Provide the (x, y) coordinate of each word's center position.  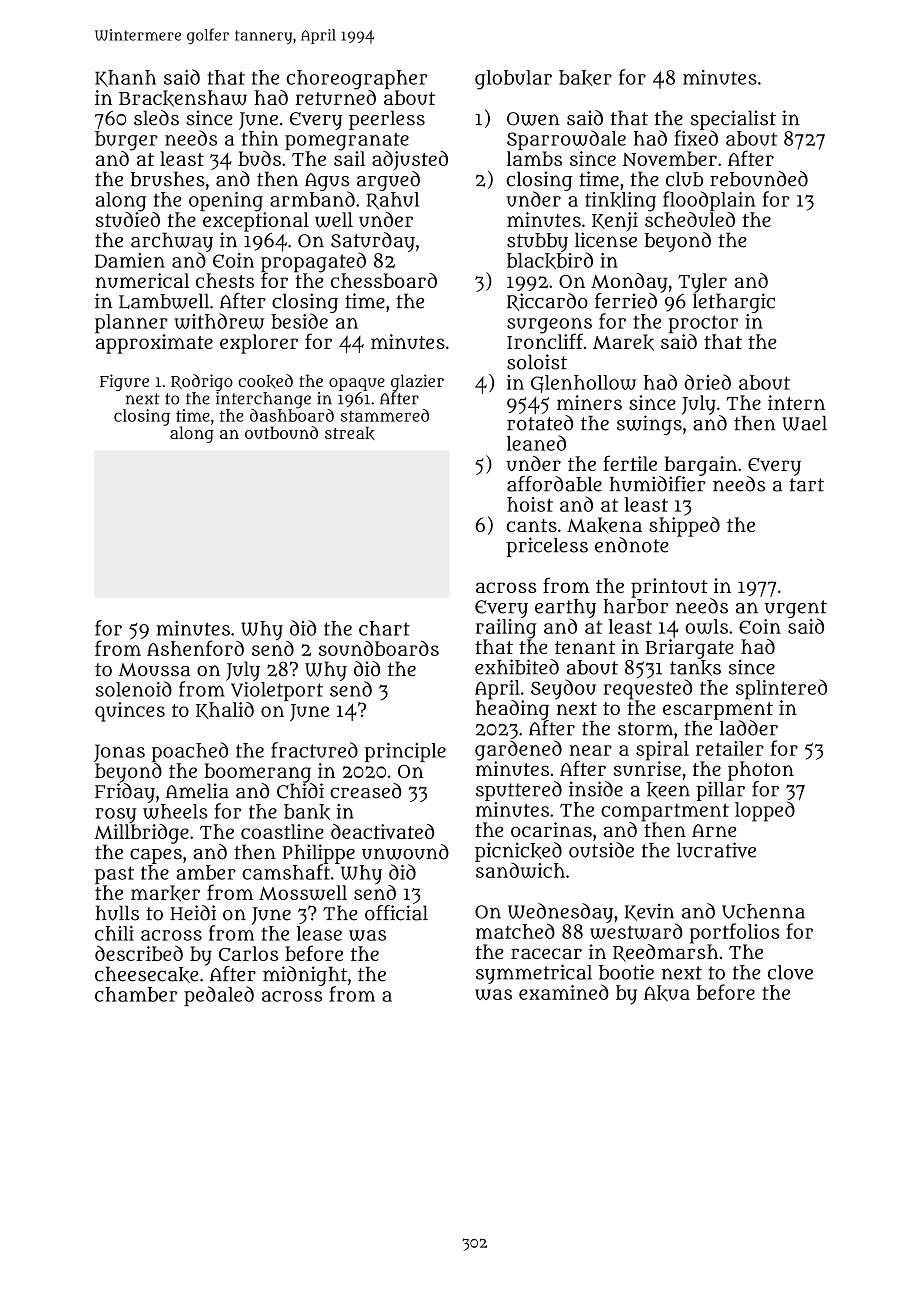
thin (260, 138)
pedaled (219, 996)
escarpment (718, 711)
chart (384, 628)
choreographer (356, 80)
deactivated (382, 831)
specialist (733, 120)
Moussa (155, 670)
